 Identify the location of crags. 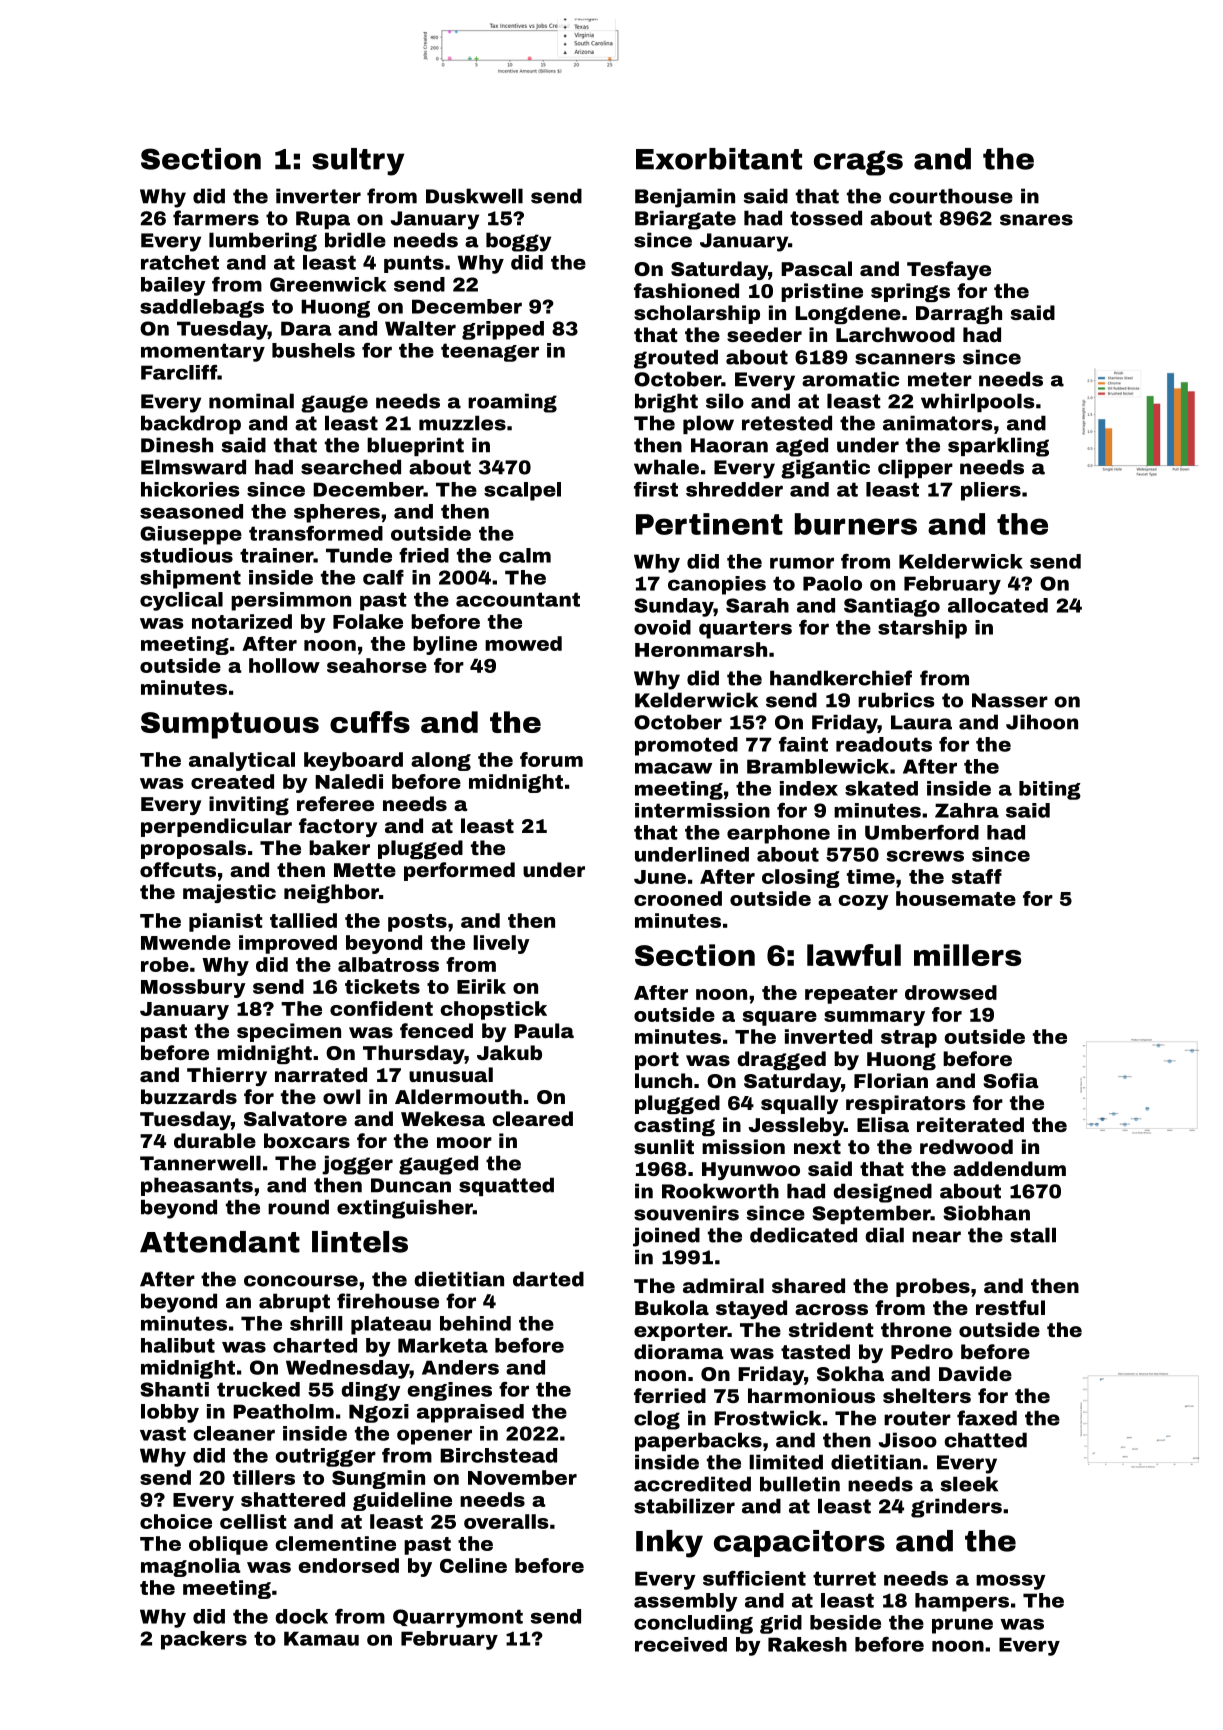
(858, 163).
